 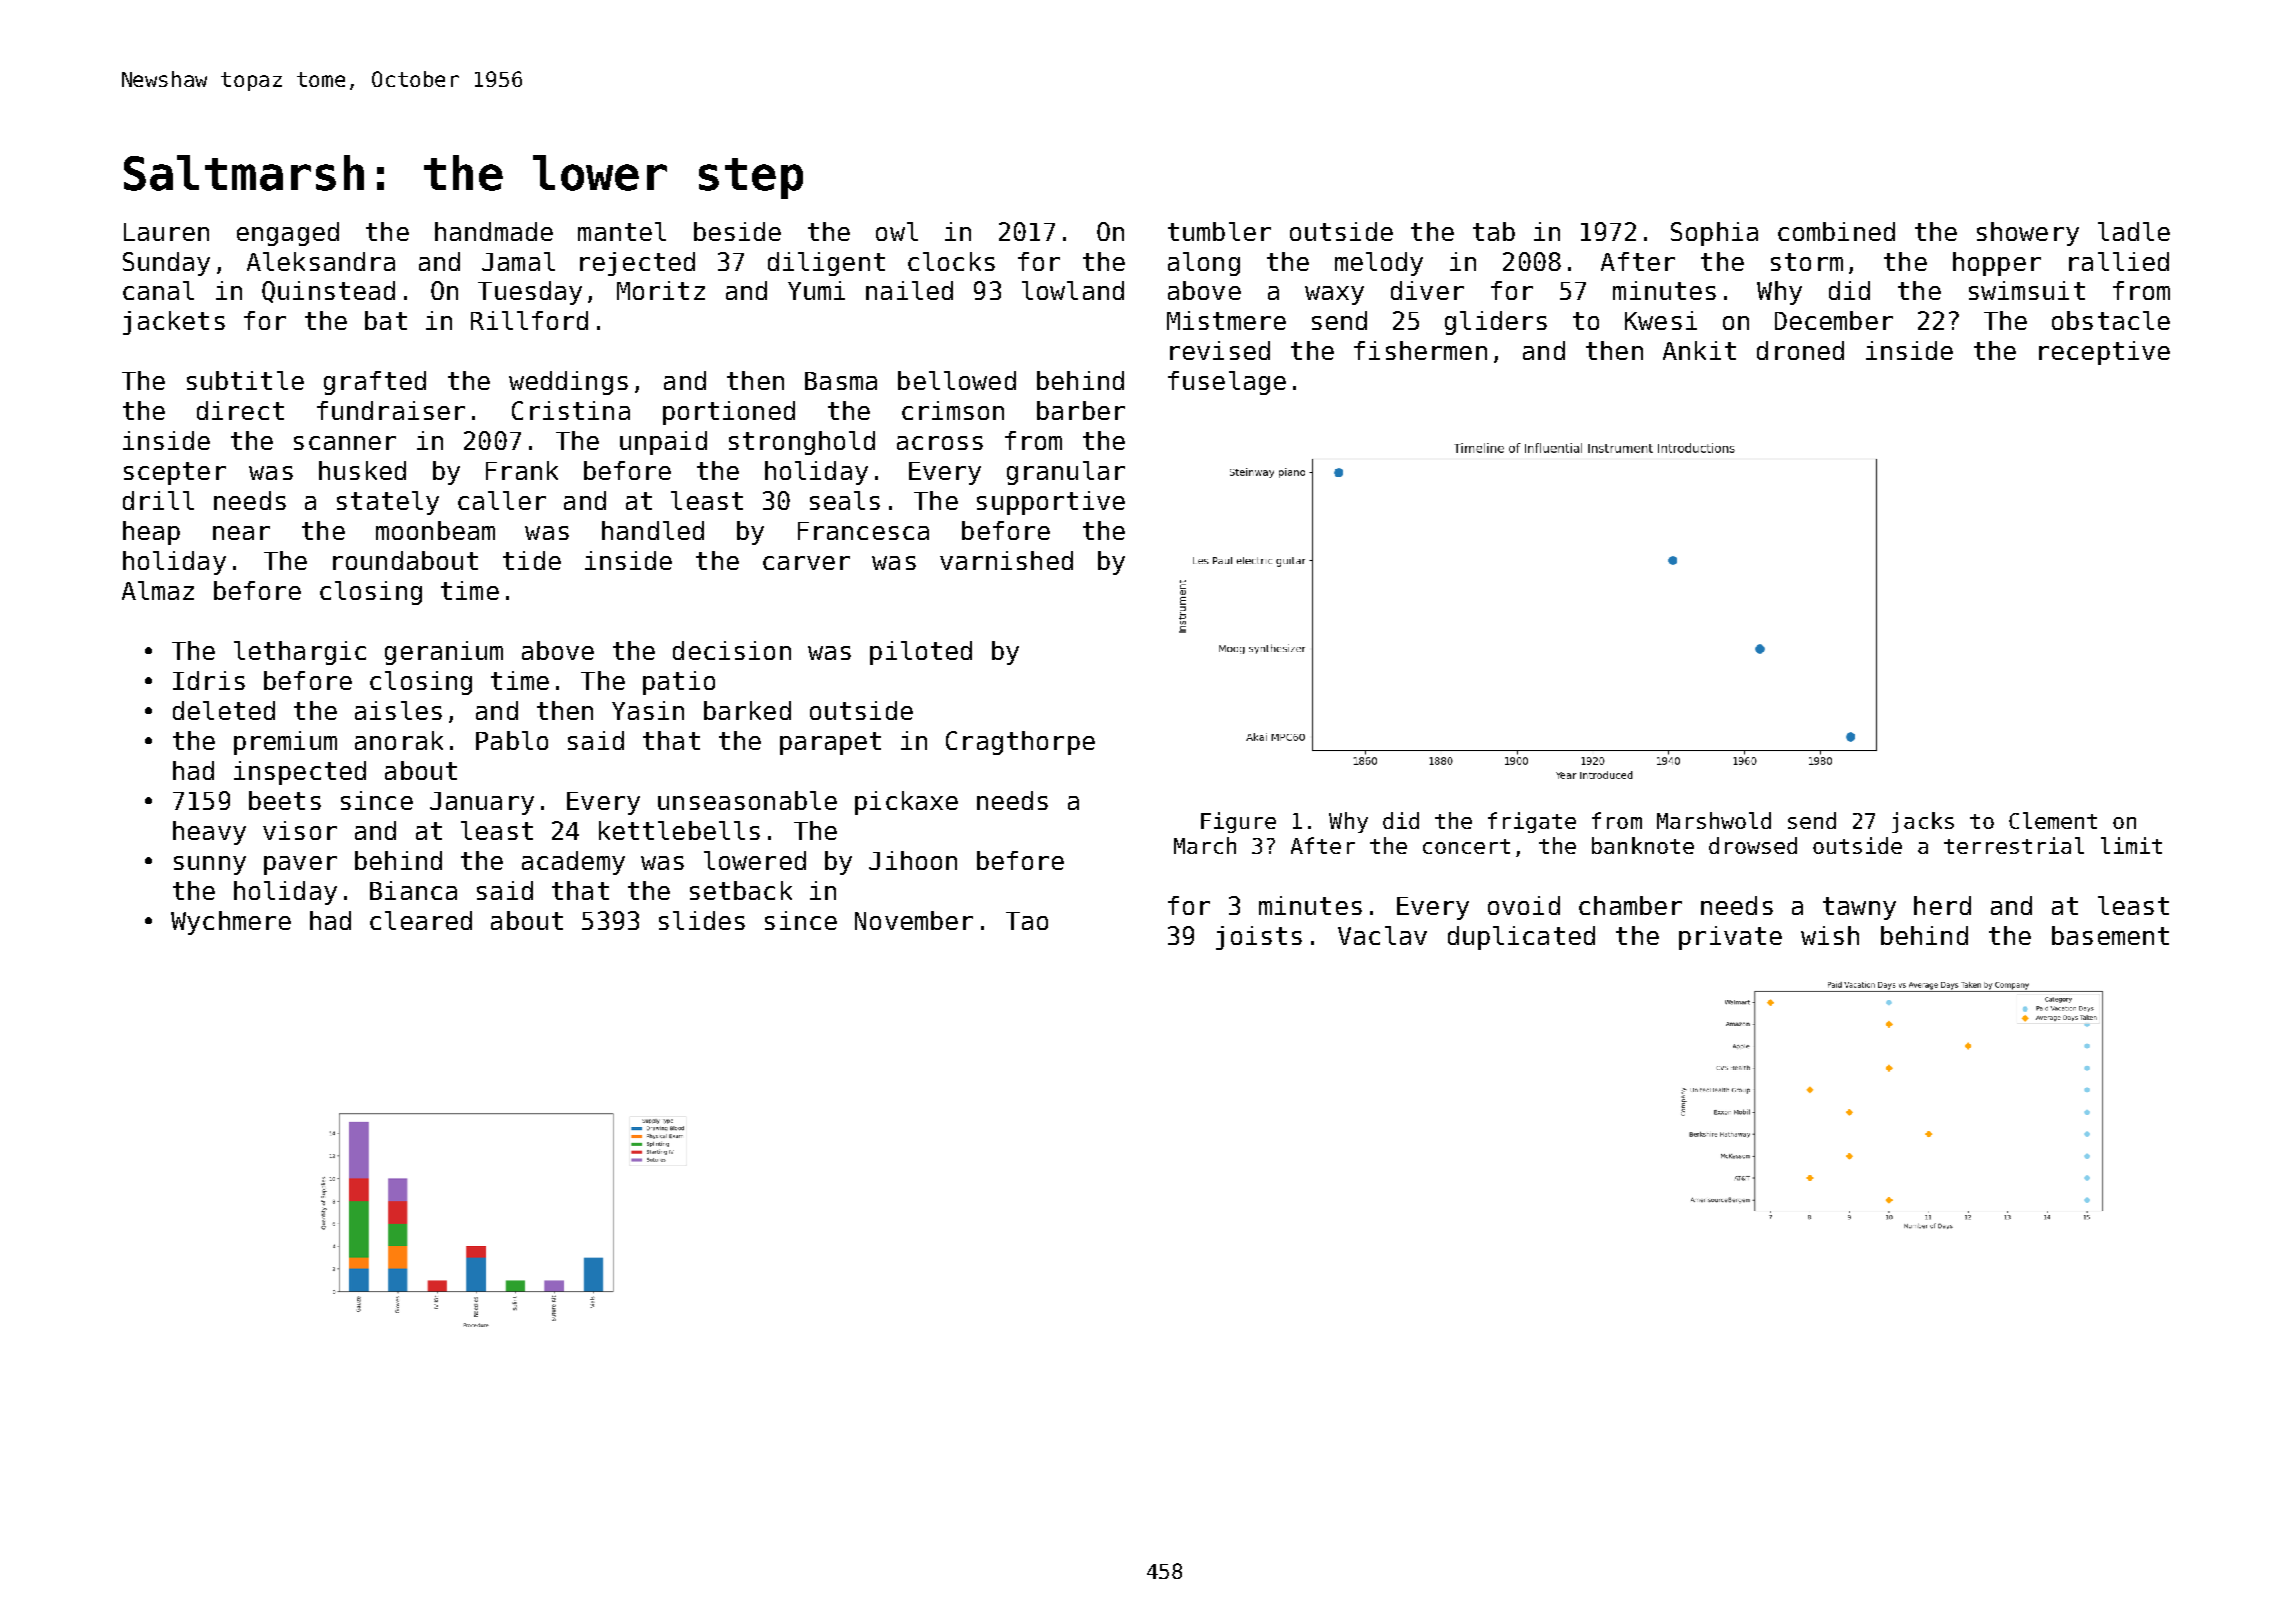 I want to click on carver, so click(x=806, y=563).
